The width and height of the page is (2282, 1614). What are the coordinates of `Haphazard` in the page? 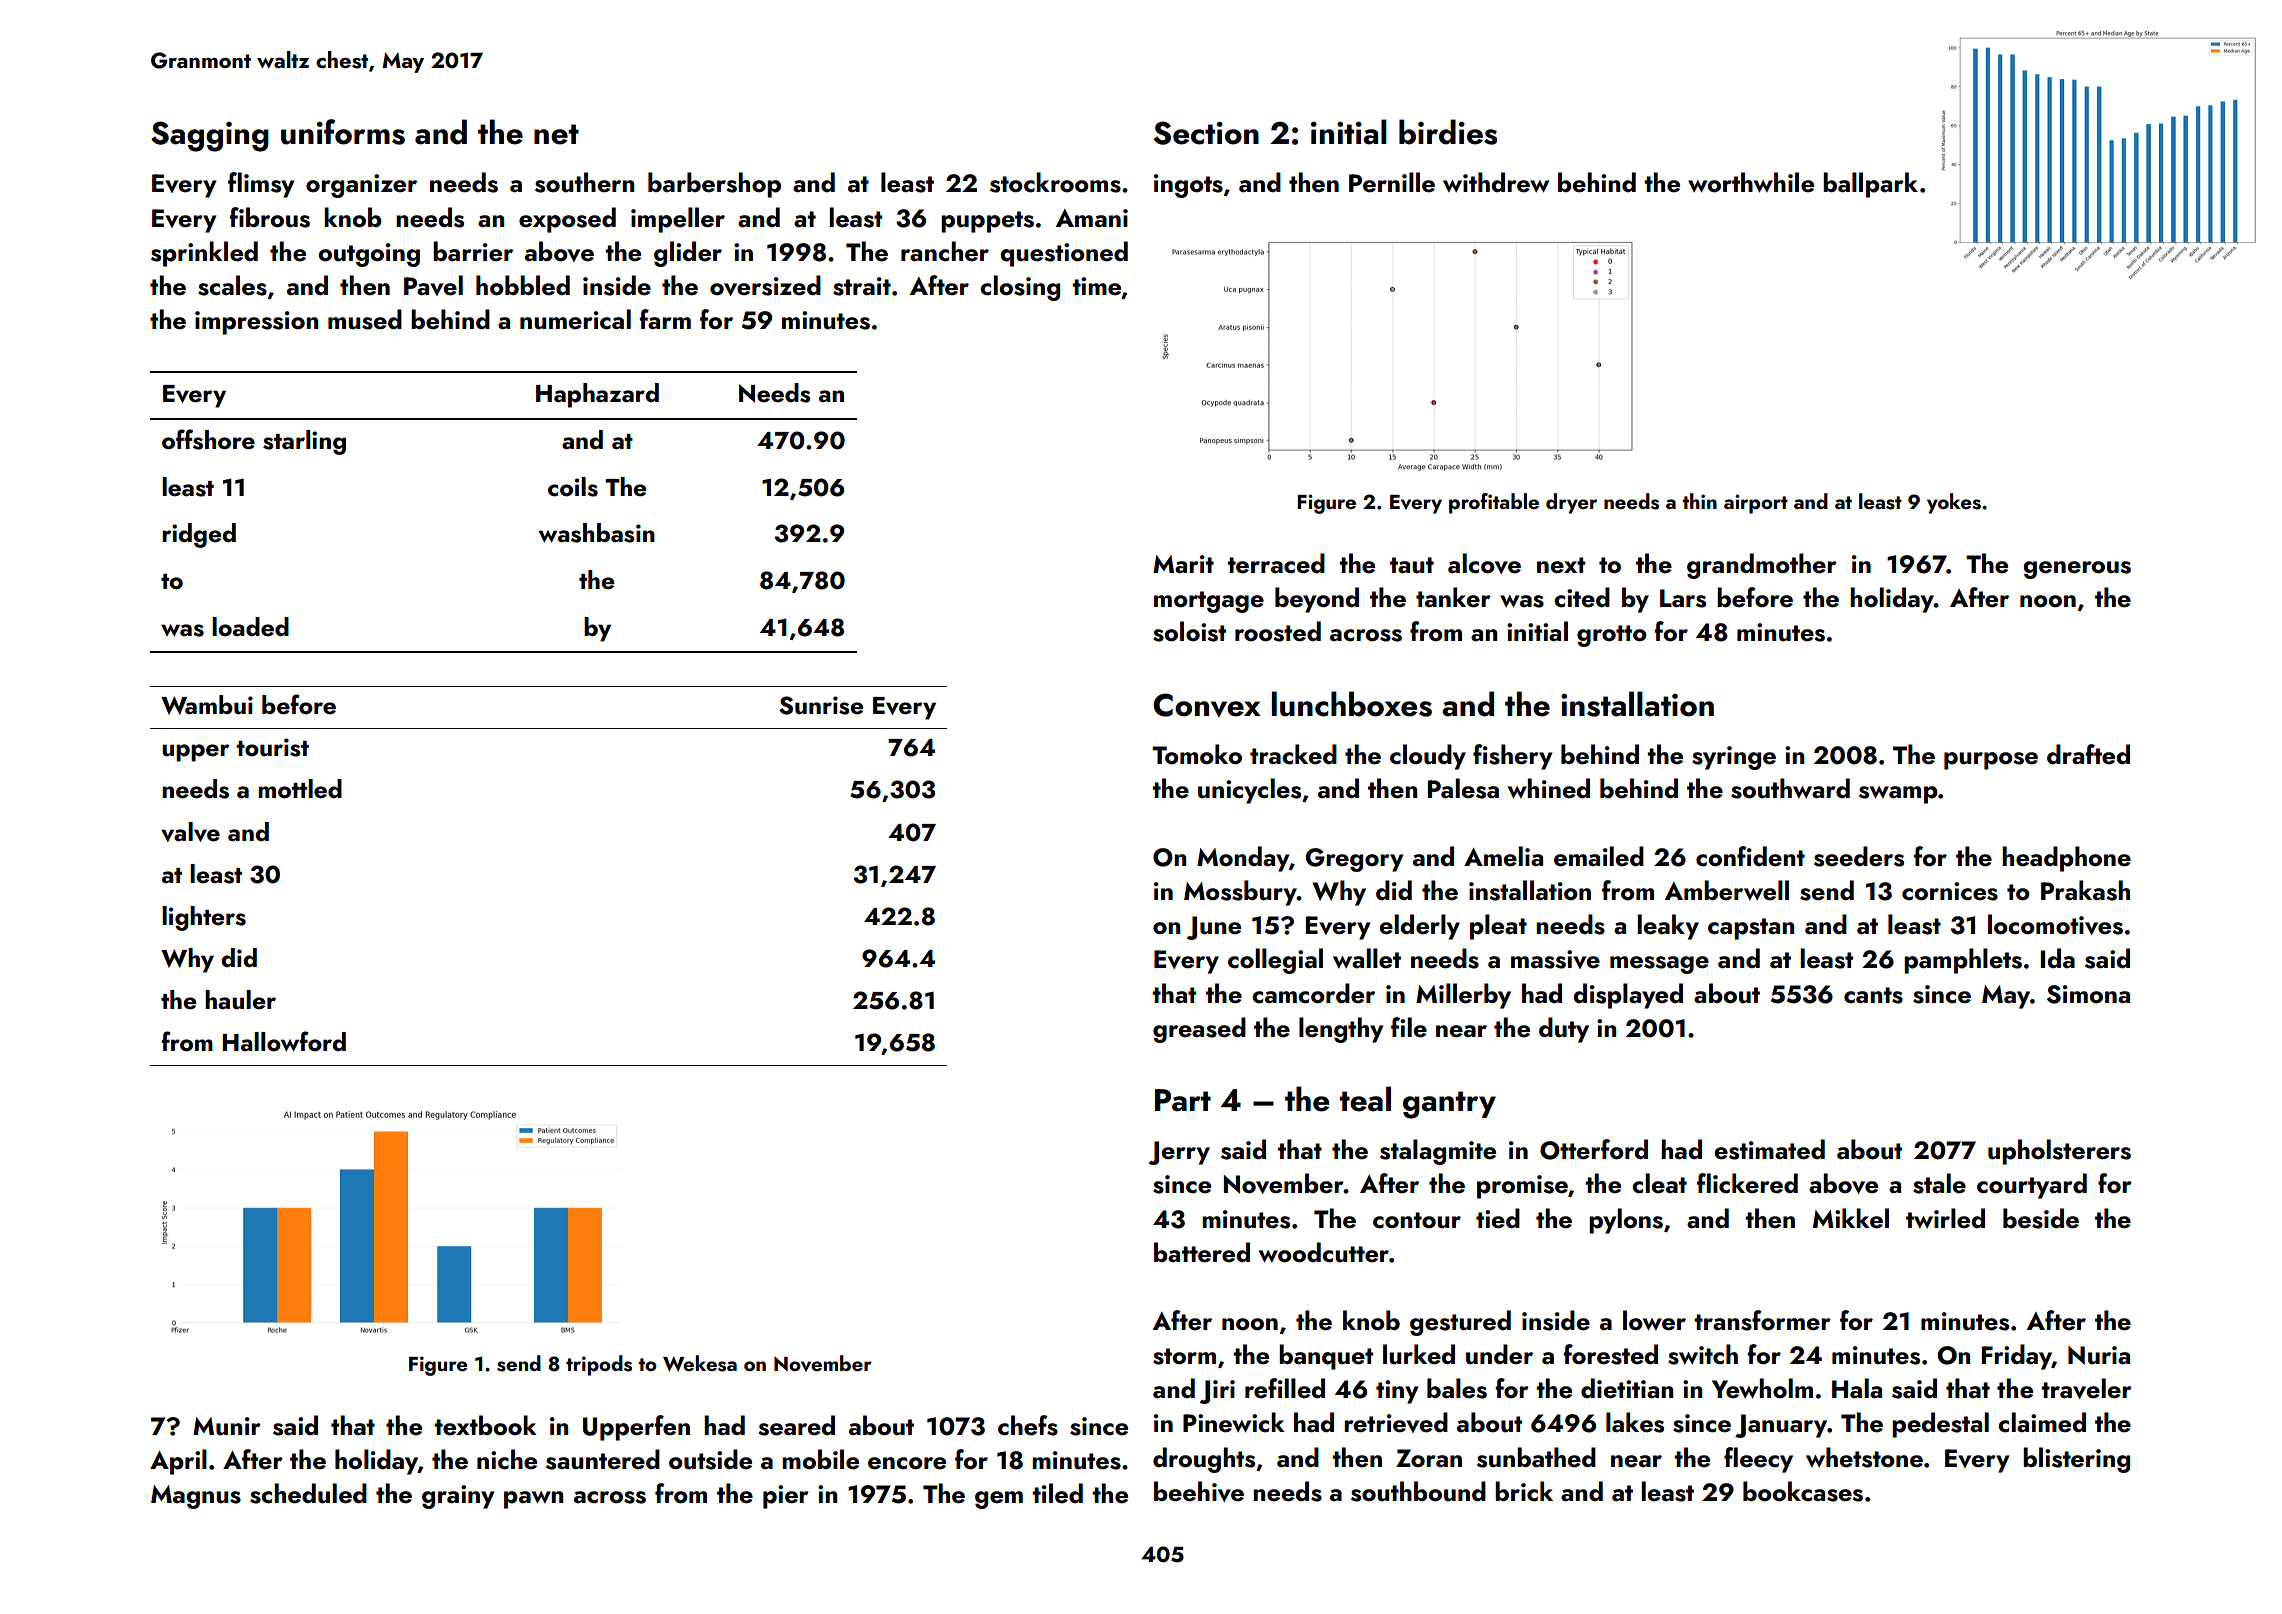 It's located at (597, 395).
